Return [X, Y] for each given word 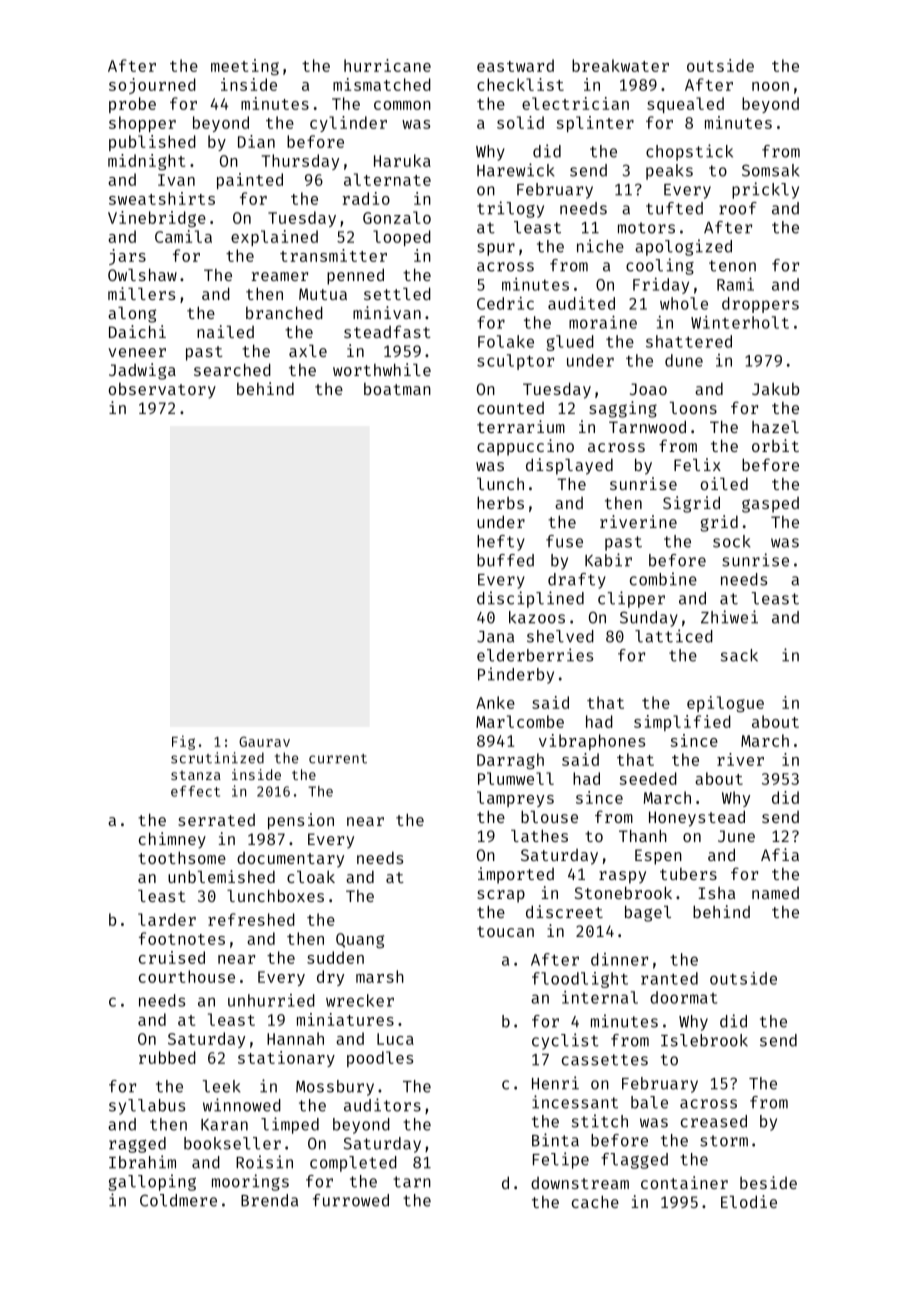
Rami [735, 284]
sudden [335, 957]
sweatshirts [162, 198]
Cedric [505, 303]
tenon [732, 266]
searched [232, 369]
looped [402, 238]
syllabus [147, 1107]
